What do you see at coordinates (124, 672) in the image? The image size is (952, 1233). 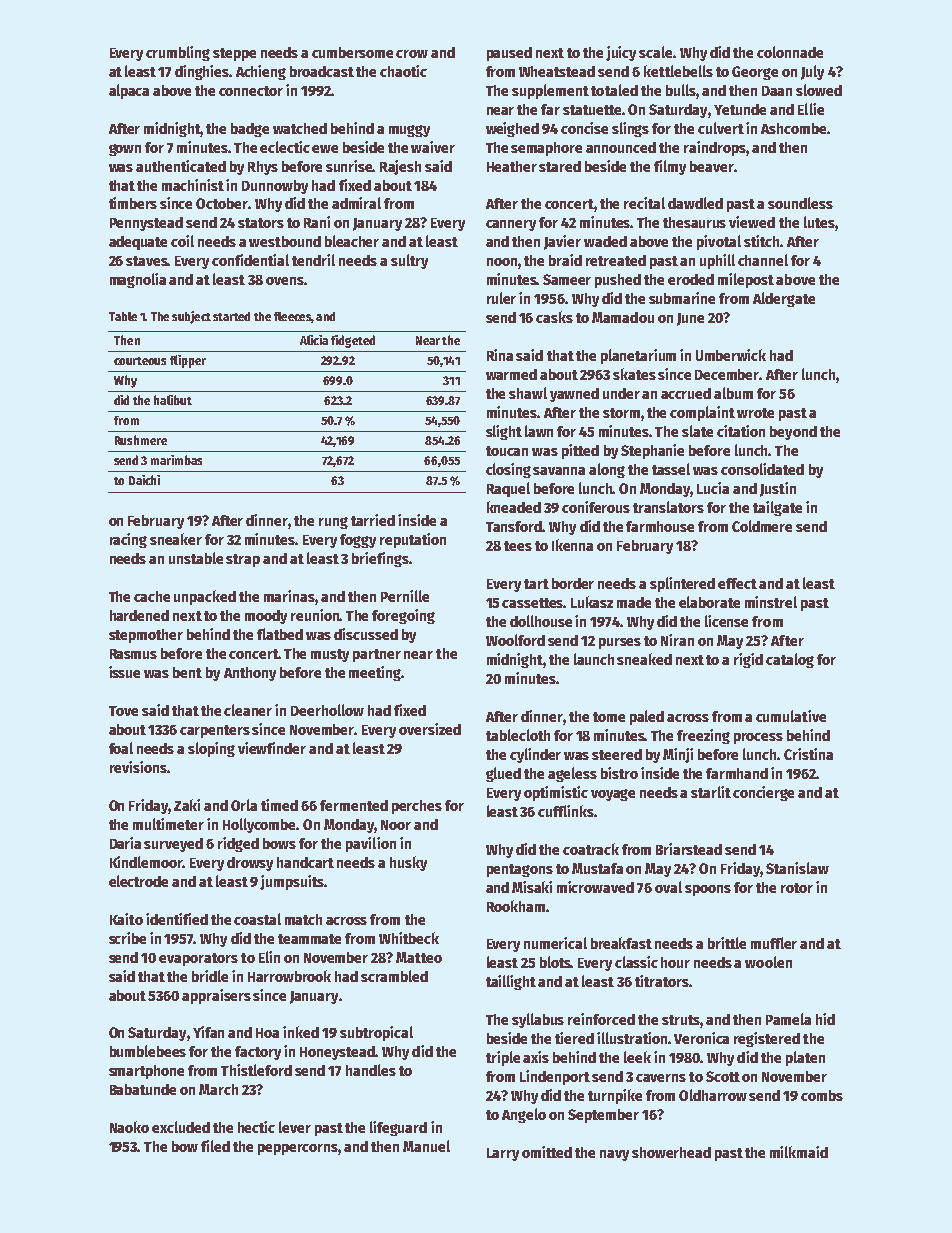 I see `issue` at bounding box center [124, 672].
